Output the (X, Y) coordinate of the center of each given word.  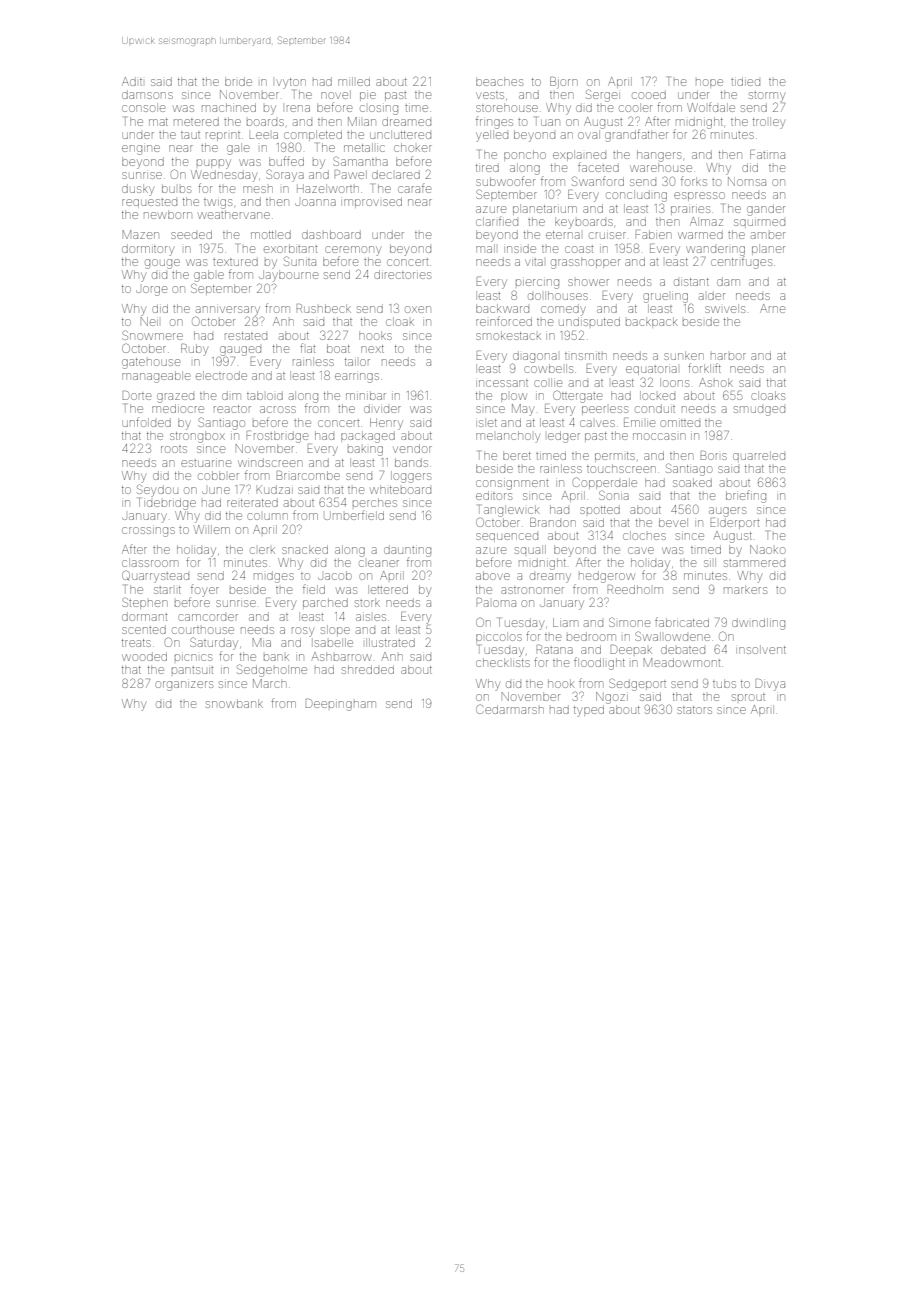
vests (490, 95)
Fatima (767, 154)
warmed (700, 235)
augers (727, 512)
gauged (240, 351)
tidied (745, 81)
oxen (417, 309)
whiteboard (400, 490)
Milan (361, 121)
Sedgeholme (272, 670)
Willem (212, 529)
